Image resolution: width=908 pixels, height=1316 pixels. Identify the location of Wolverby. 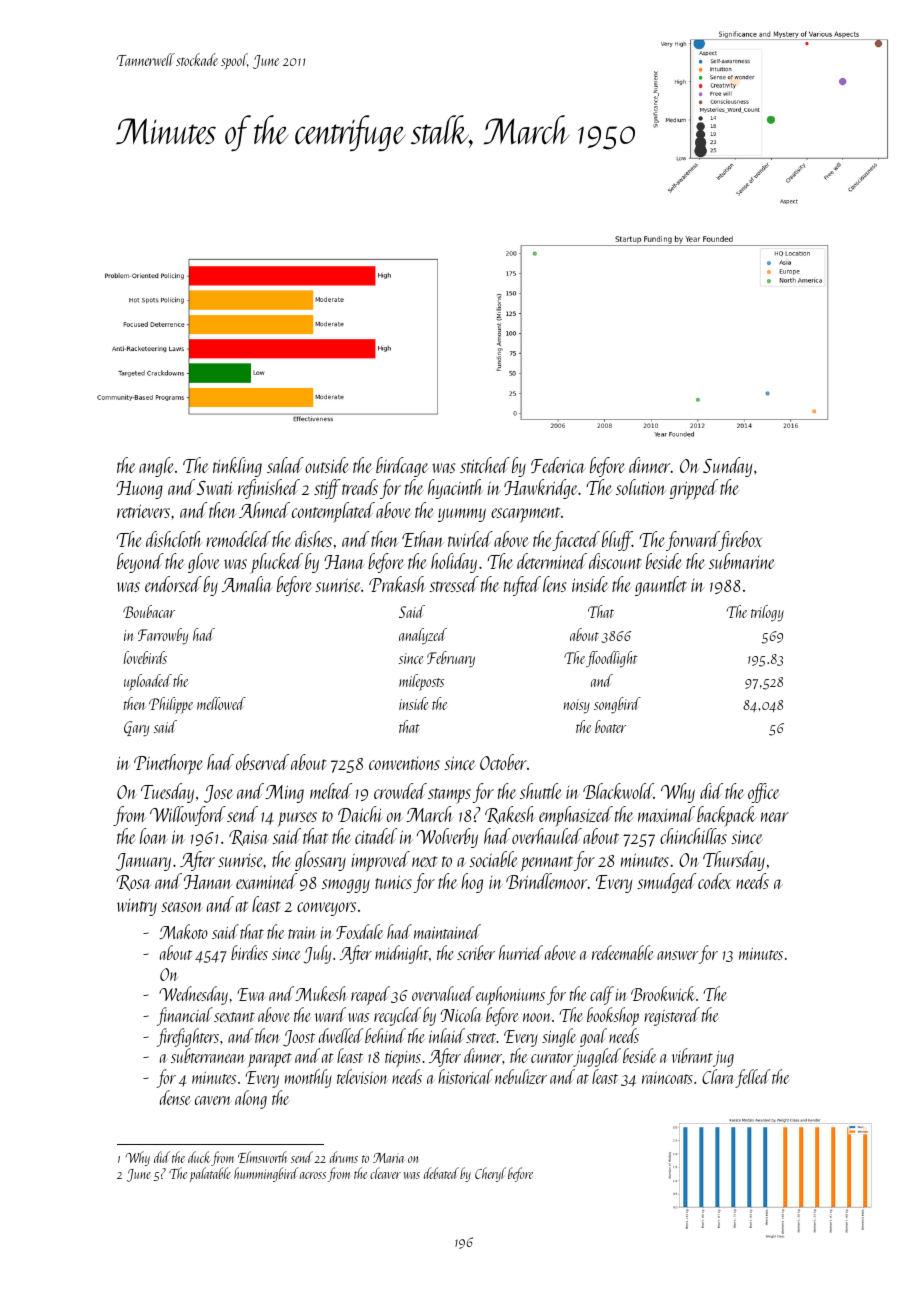
(447, 838).
